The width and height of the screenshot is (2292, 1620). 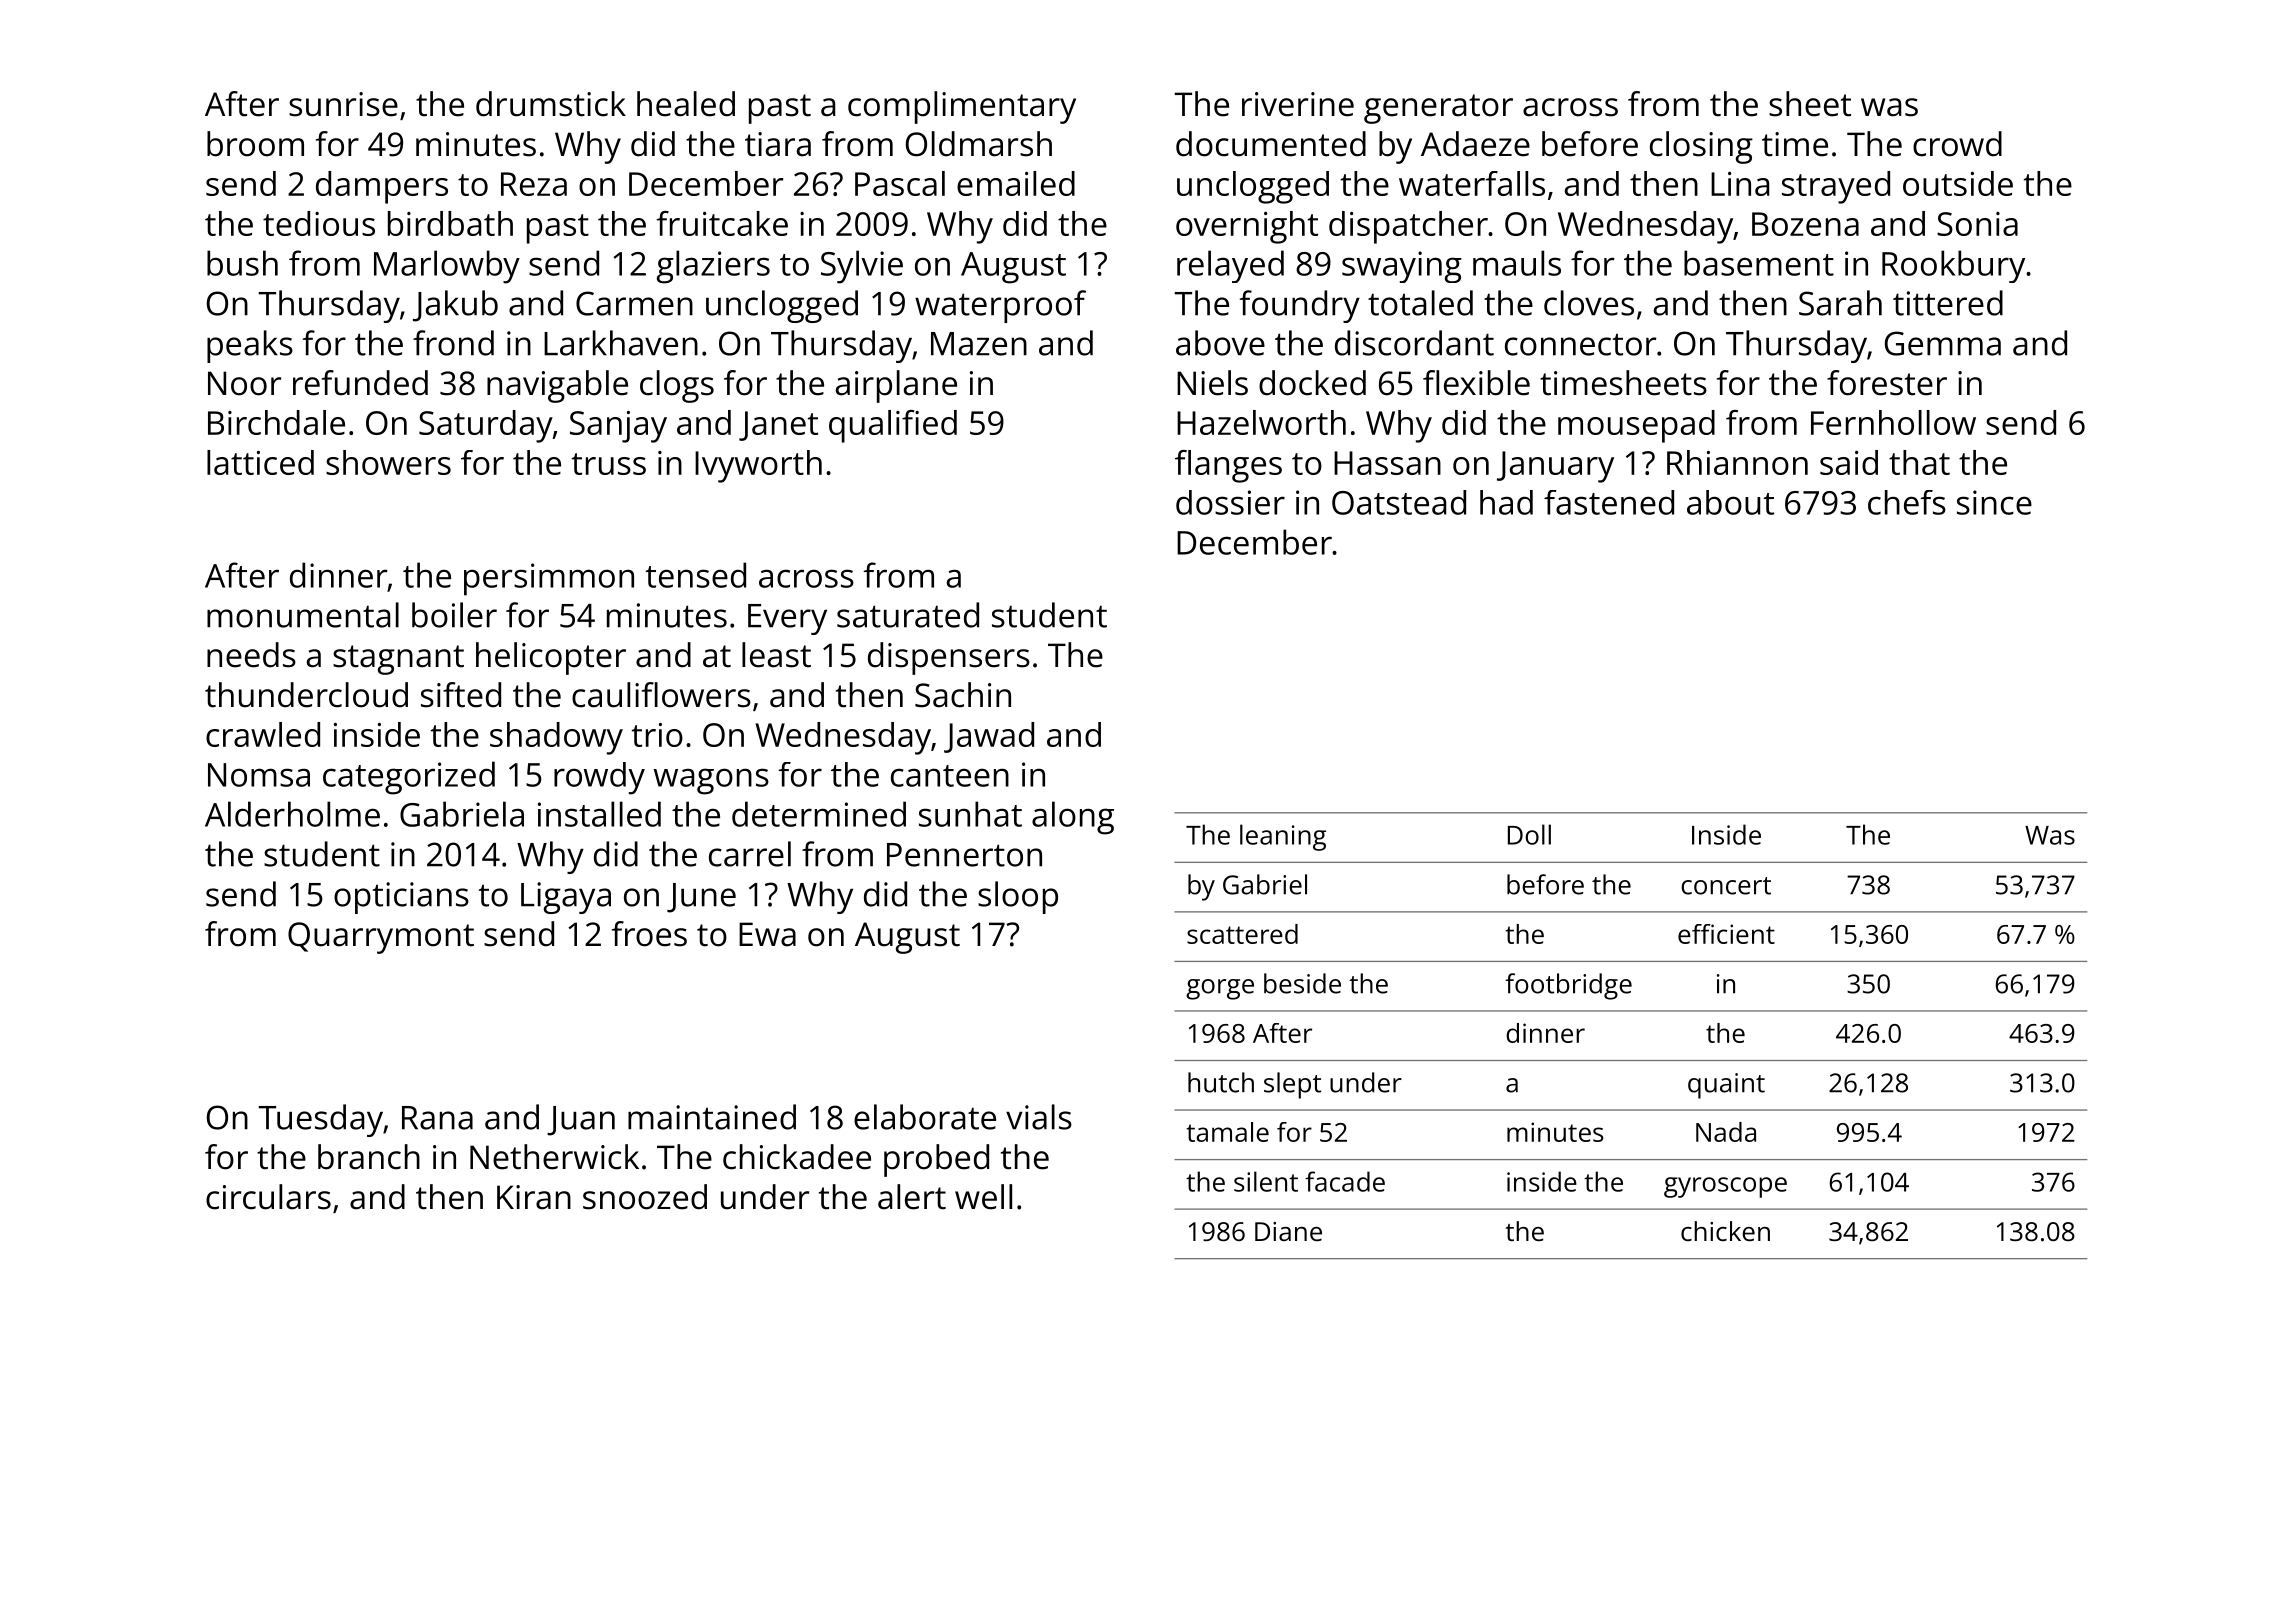 I want to click on crowd, so click(x=1957, y=144).
